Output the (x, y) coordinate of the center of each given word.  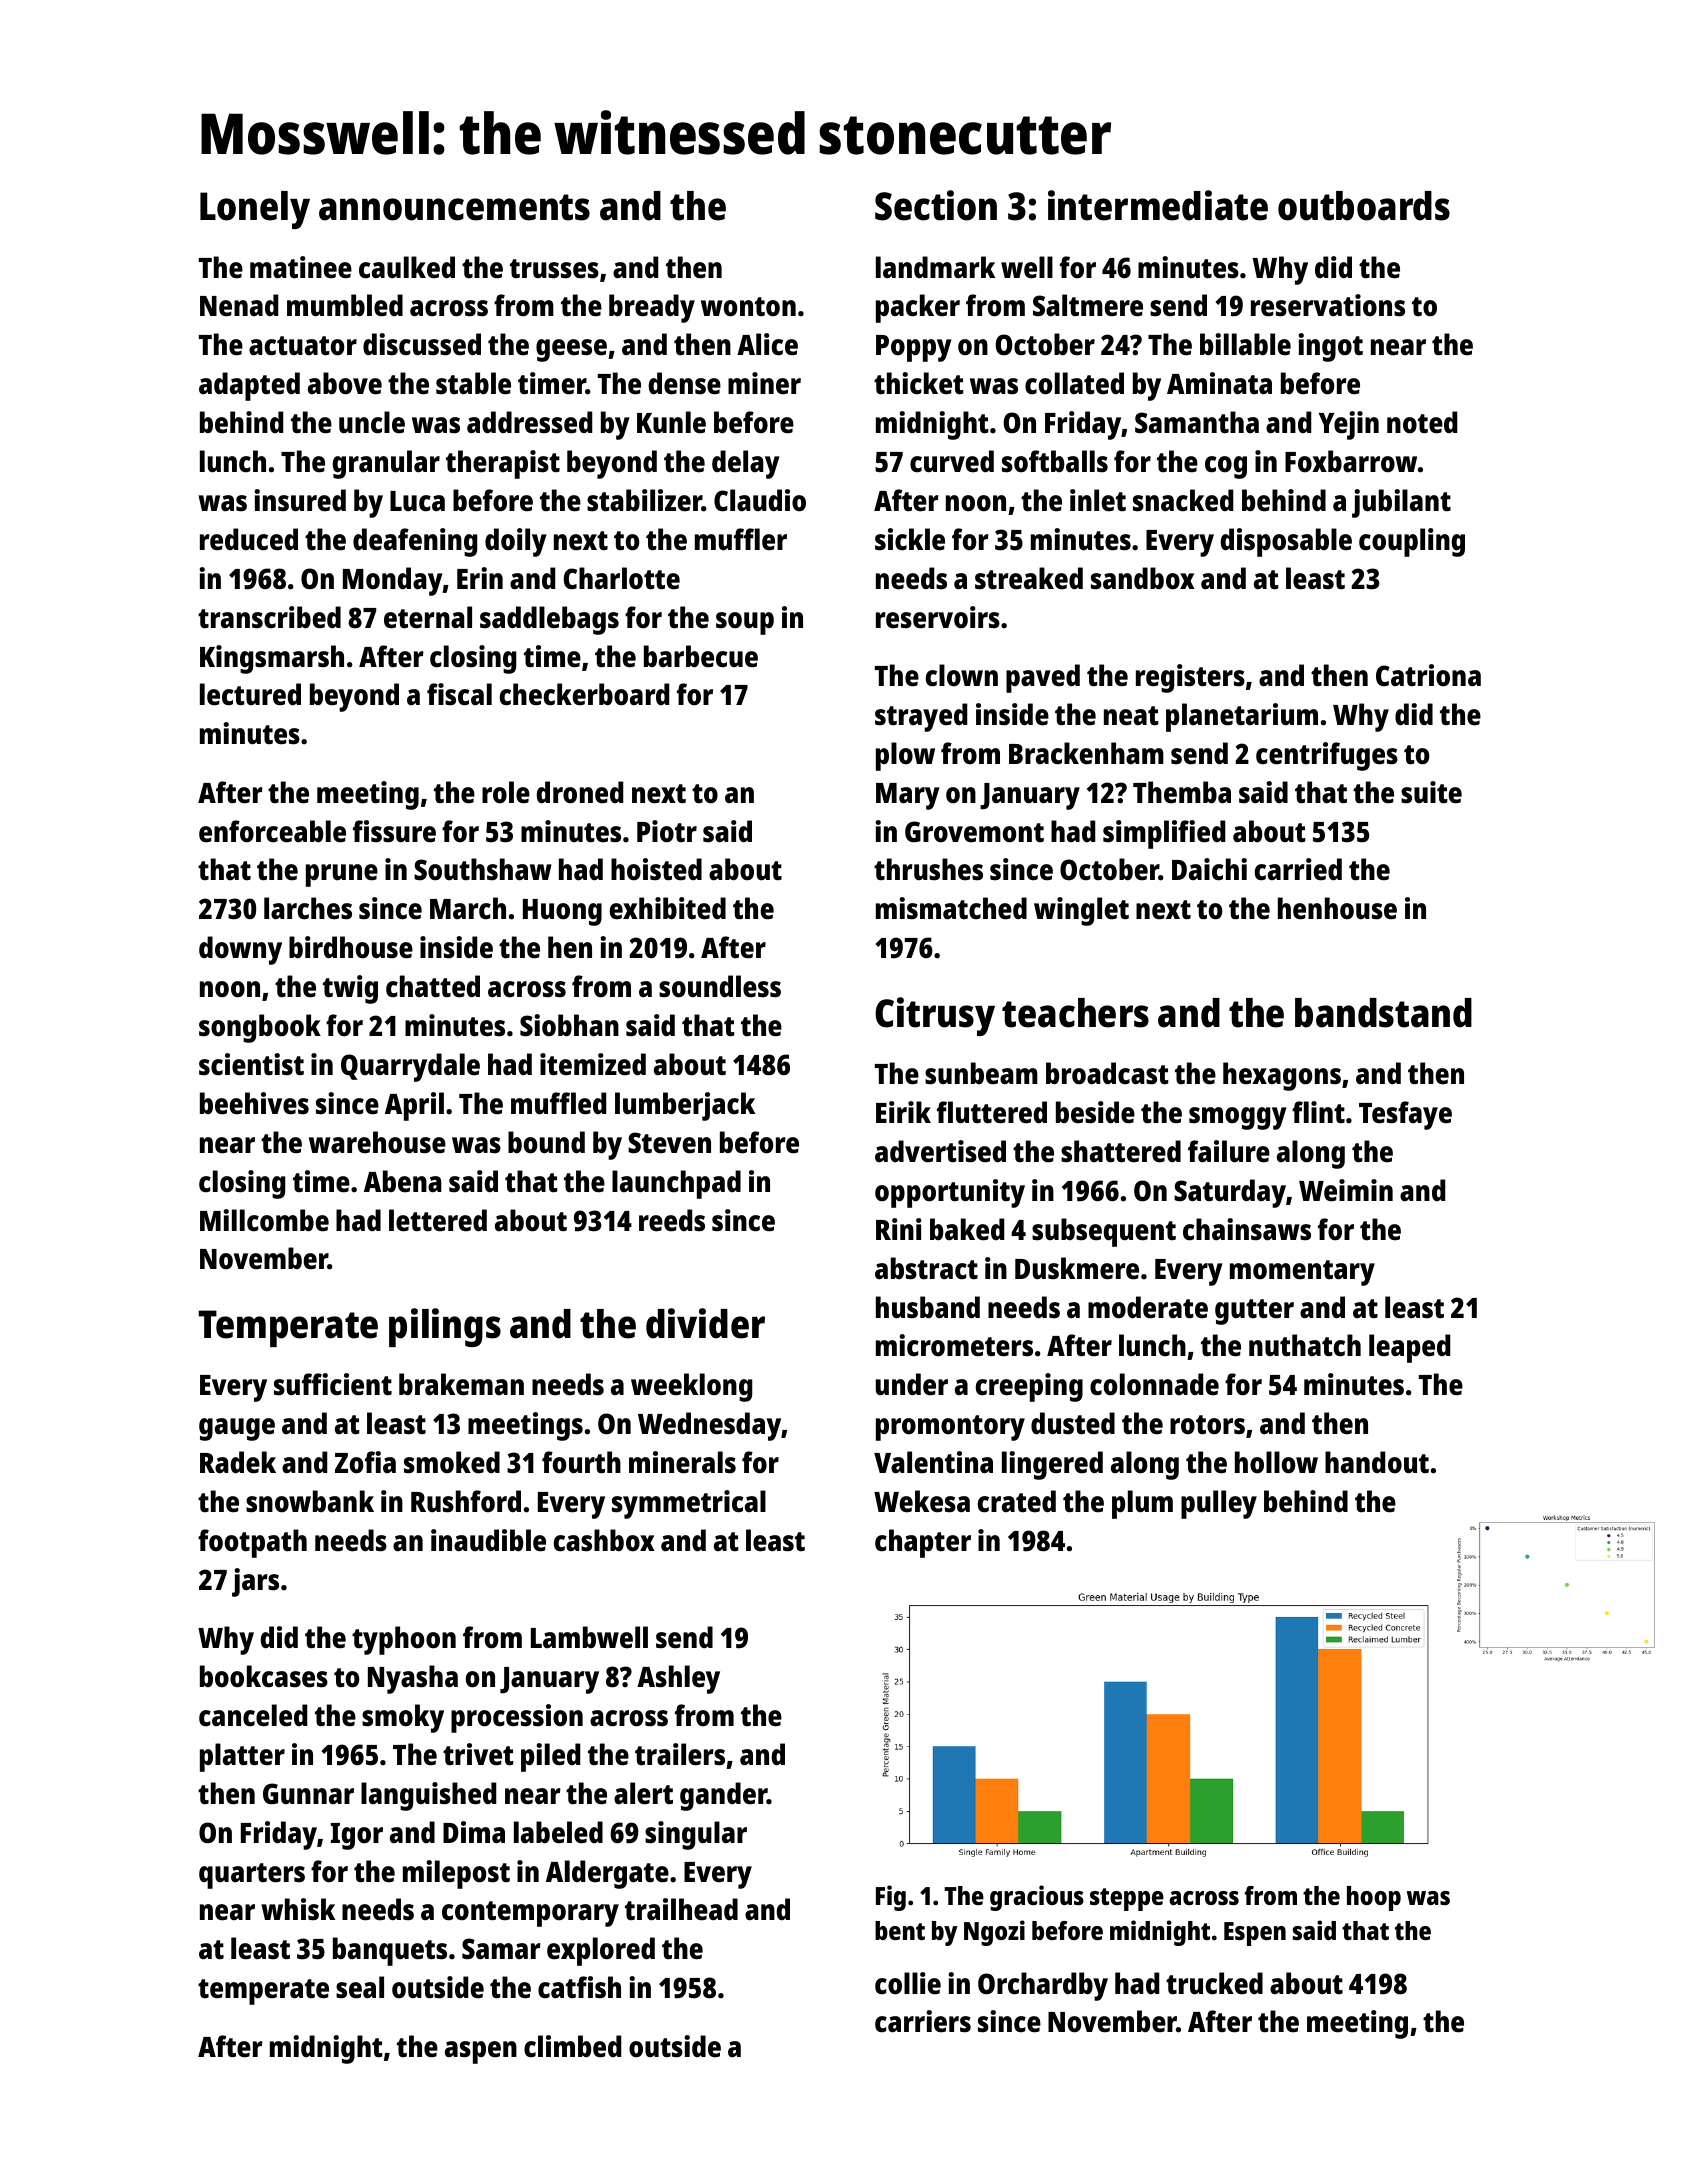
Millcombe (264, 1220)
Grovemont (974, 832)
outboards (1364, 206)
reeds (672, 1220)
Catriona (1428, 675)
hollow (1276, 1462)
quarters (252, 1876)
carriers (923, 2021)
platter (242, 1757)
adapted (249, 386)
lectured (250, 694)
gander (723, 1796)
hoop (1374, 1898)
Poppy (914, 348)
